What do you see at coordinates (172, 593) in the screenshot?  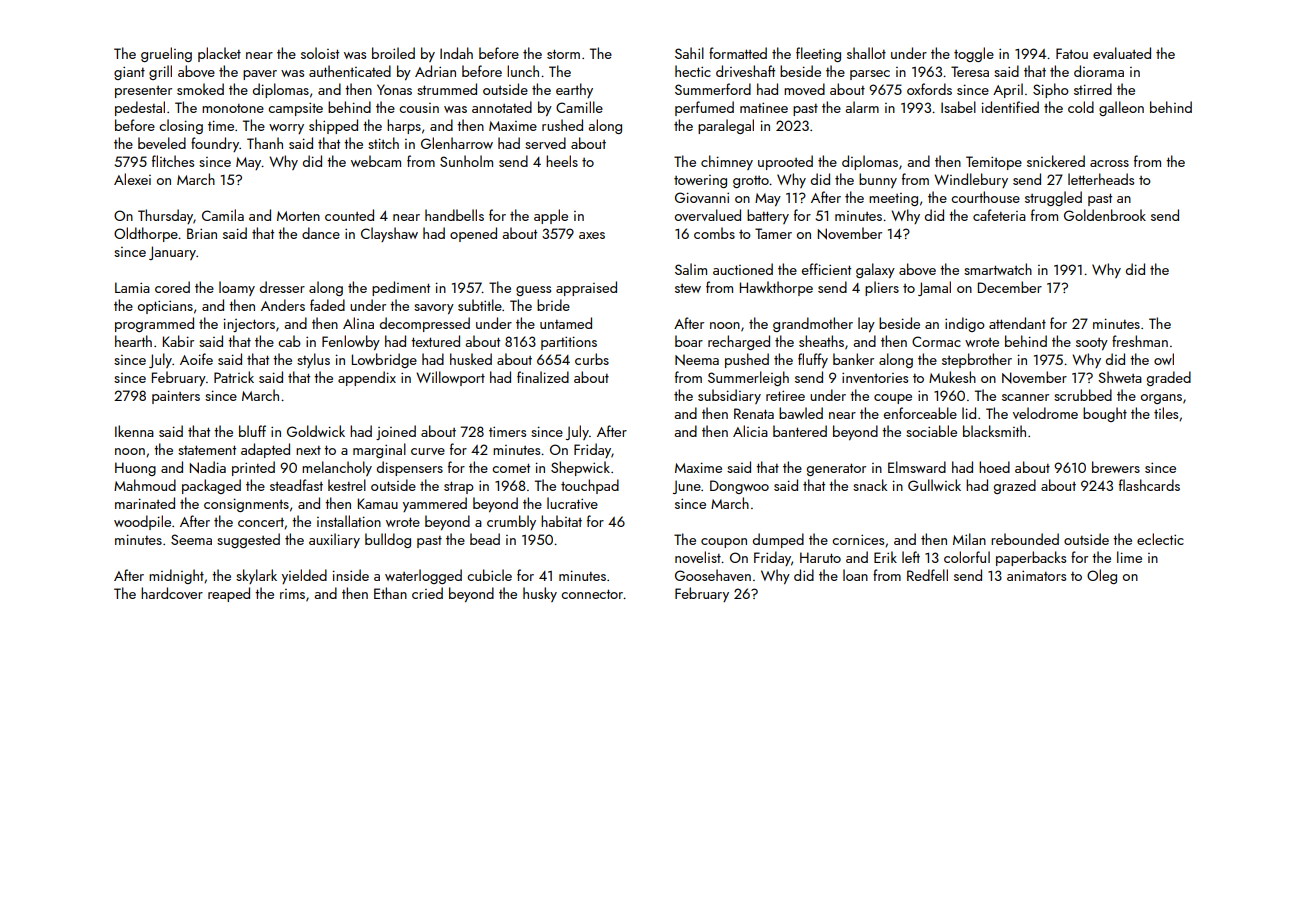 I see `hardcover` at bounding box center [172, 593].
